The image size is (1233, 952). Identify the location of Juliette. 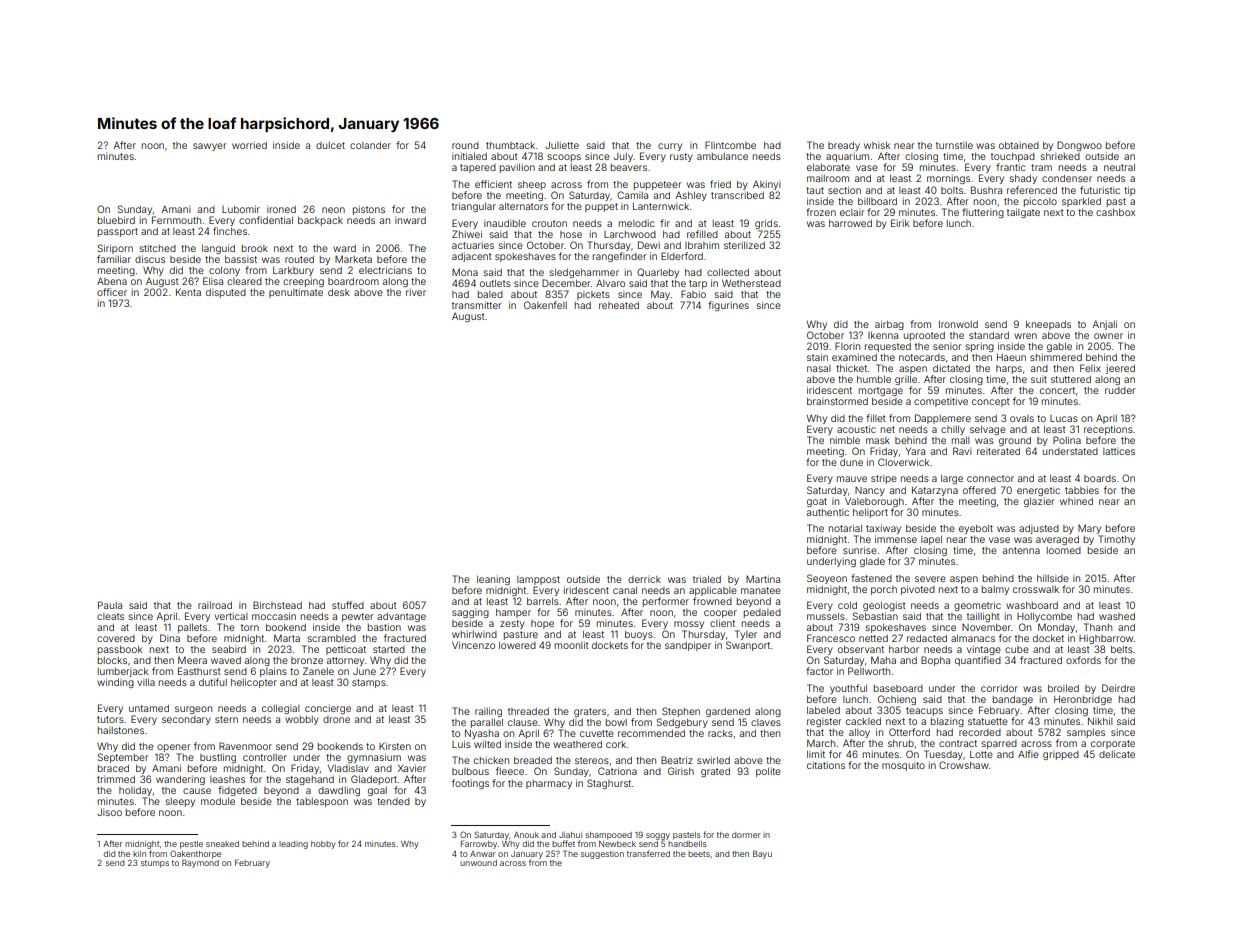
(562, 145).
